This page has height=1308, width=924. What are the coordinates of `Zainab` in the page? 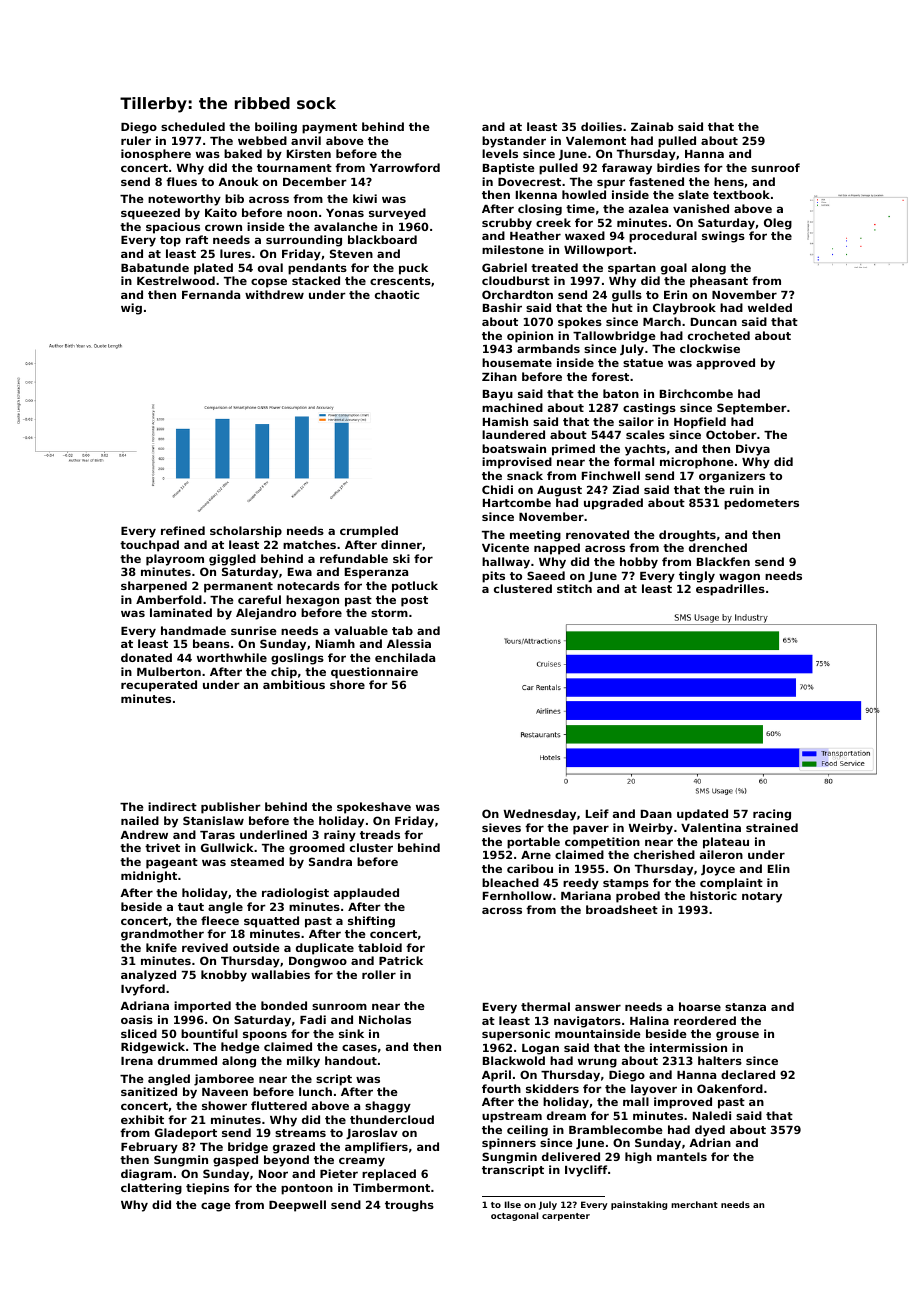 It's located at (652, 126).
